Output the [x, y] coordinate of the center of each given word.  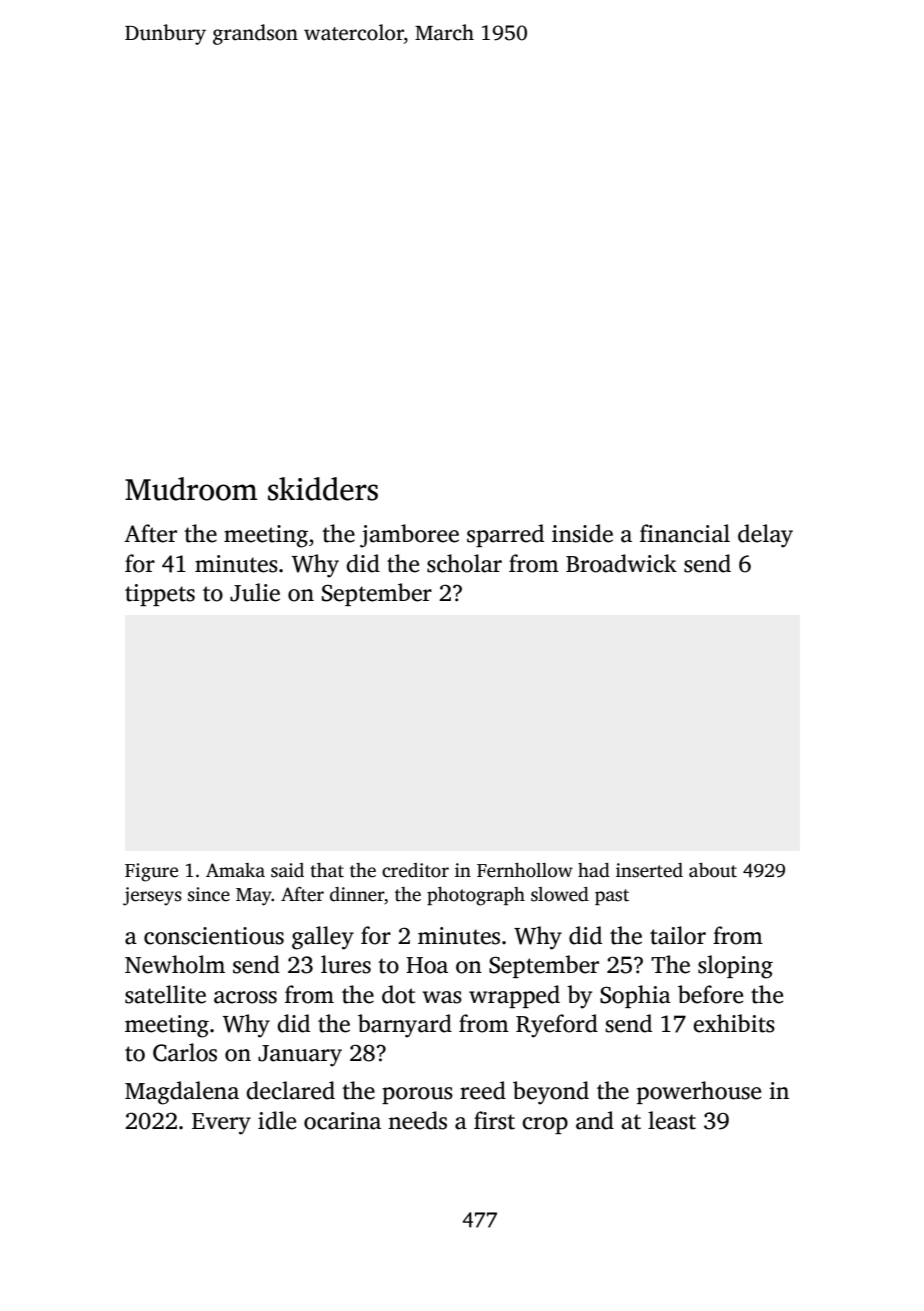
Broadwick [621, 563]
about [713, 870]
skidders [323, 489]
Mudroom [191, 489]
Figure [151, 872]
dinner [357, 894]
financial [685, 533]
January [300, 1056]
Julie [255, 592]
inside [582, 533]
